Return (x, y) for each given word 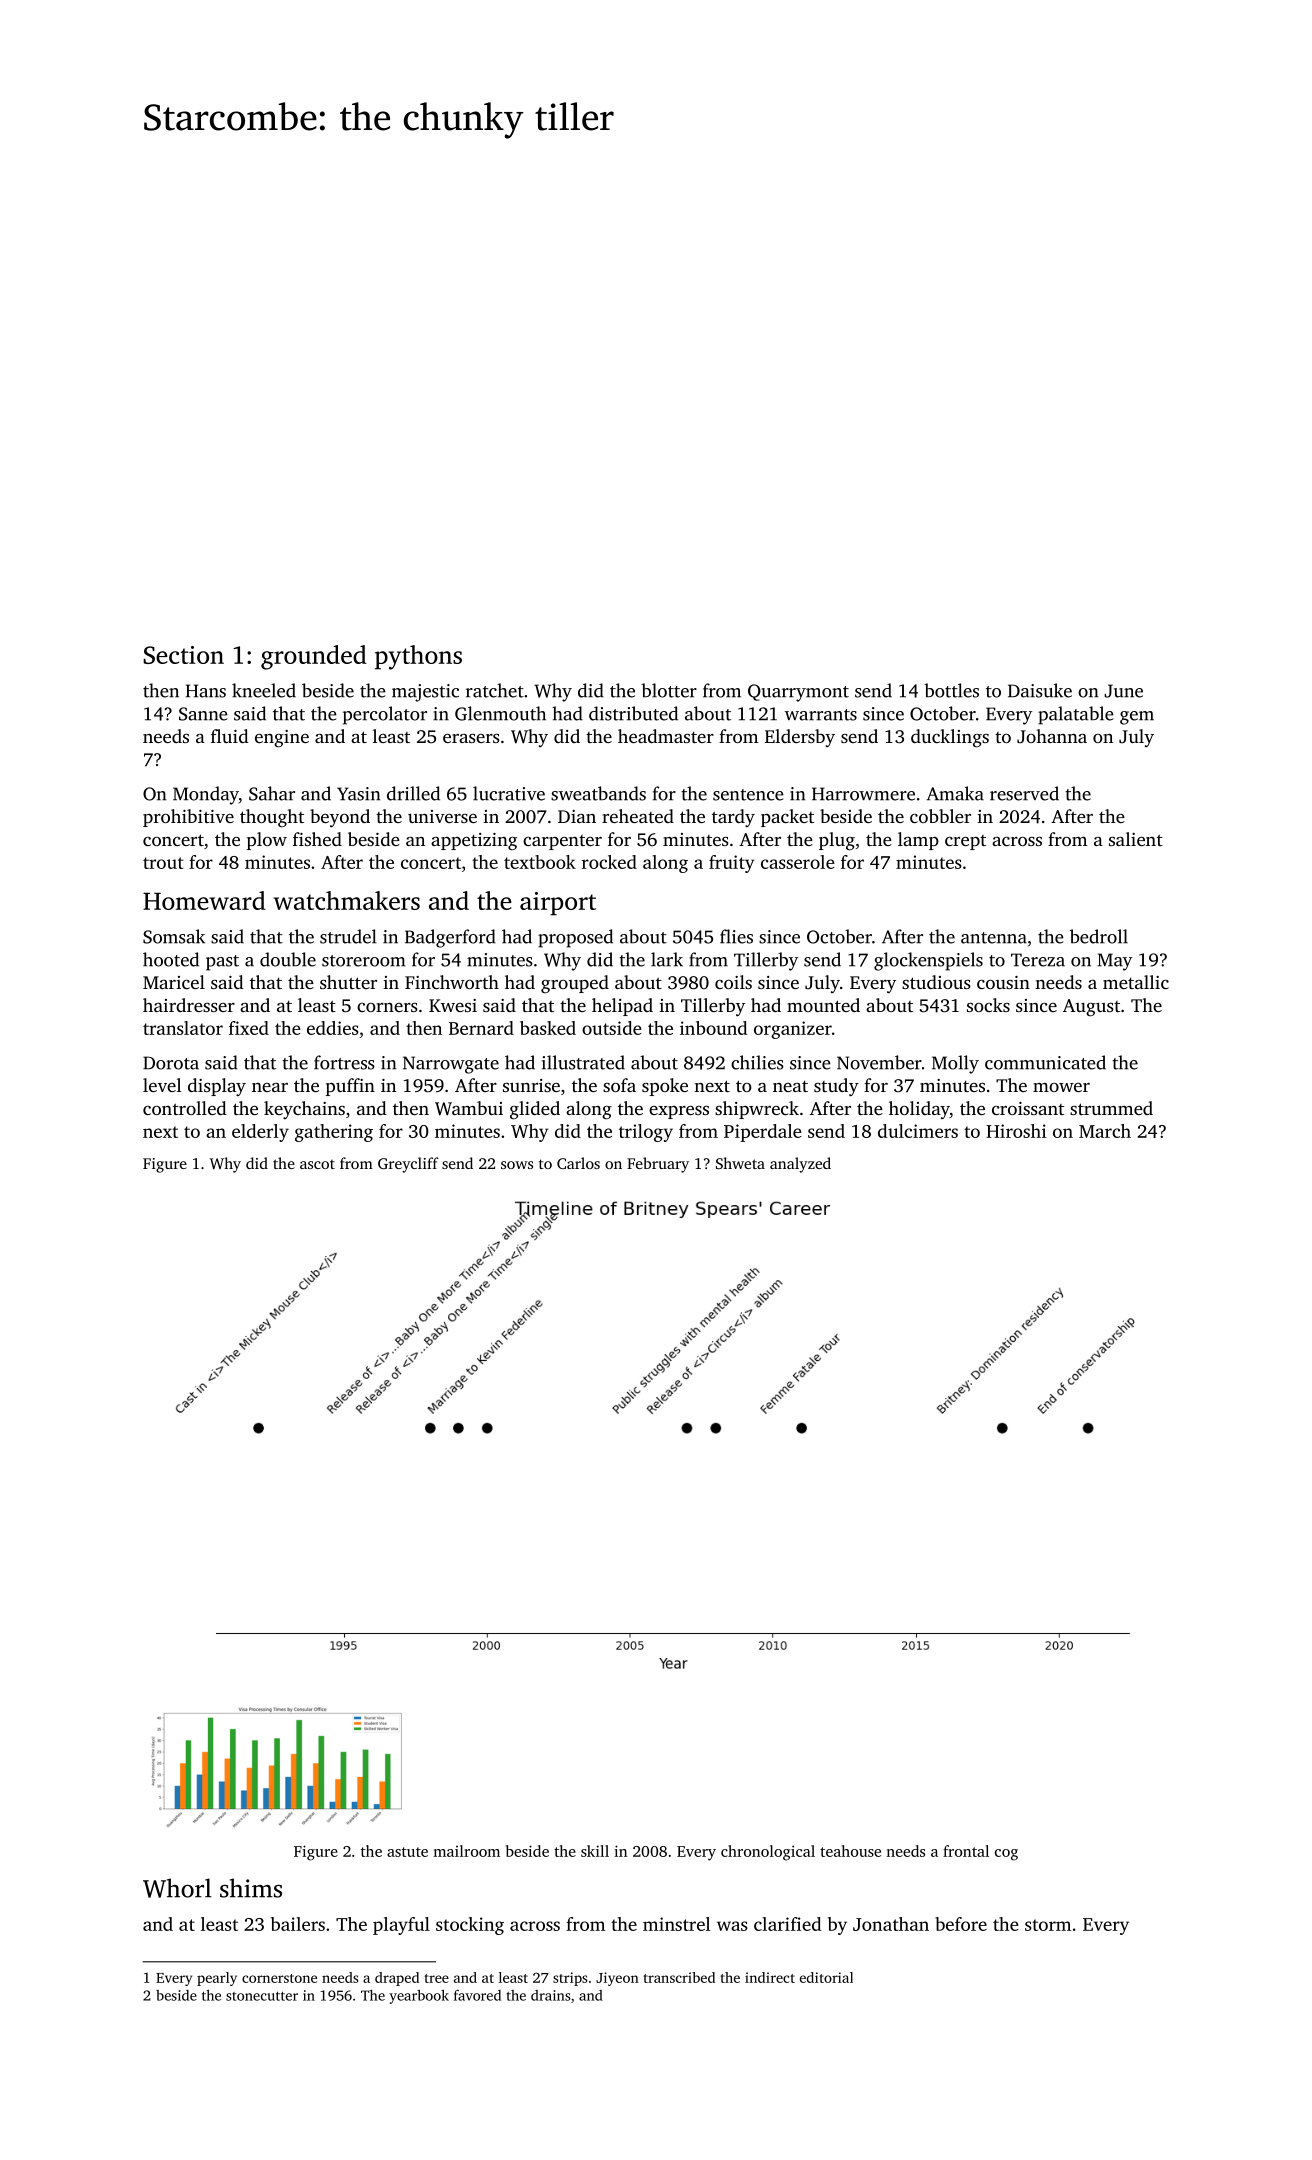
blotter (669, 690)
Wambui (469, 1108)
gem (1137, 718)
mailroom (466, 1851)
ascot (317, 1164)
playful (401, 1926)
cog (1006, 1855)
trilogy (646, 1133)
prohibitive (188, 818)
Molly (955, 1064)
